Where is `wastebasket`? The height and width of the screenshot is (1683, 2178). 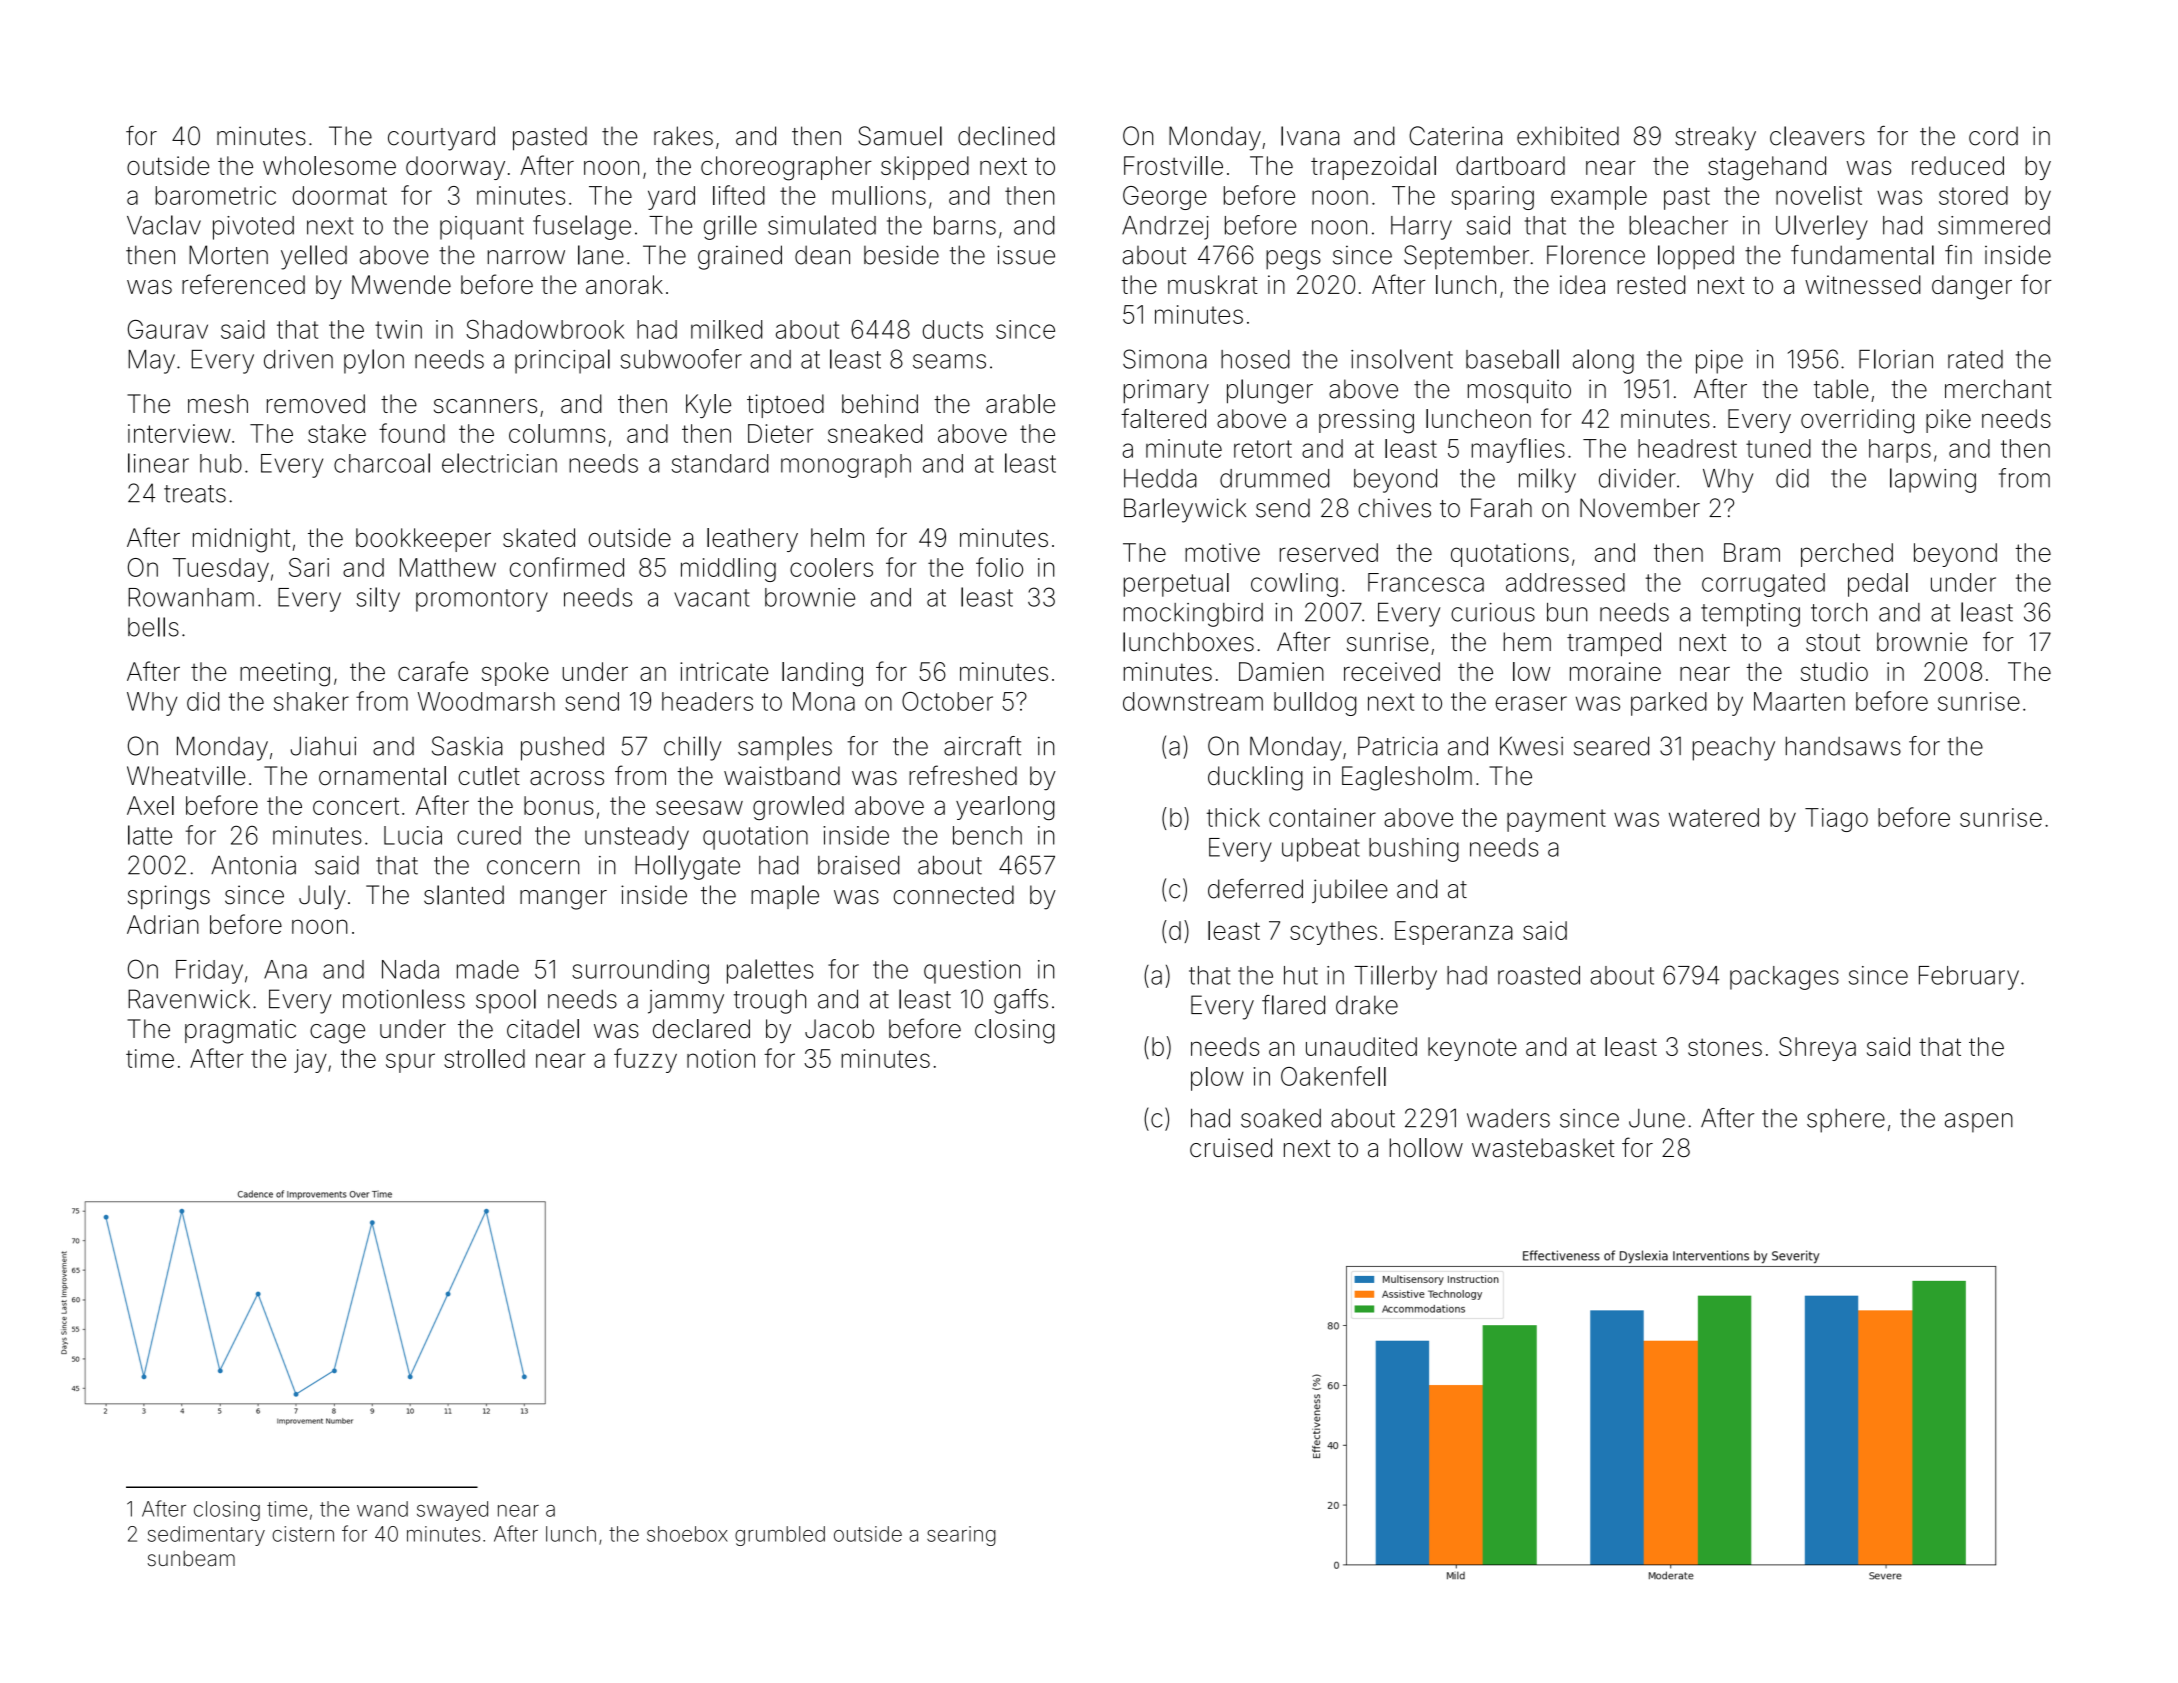
wastebasket is located at coordinates (1543, 1148).
